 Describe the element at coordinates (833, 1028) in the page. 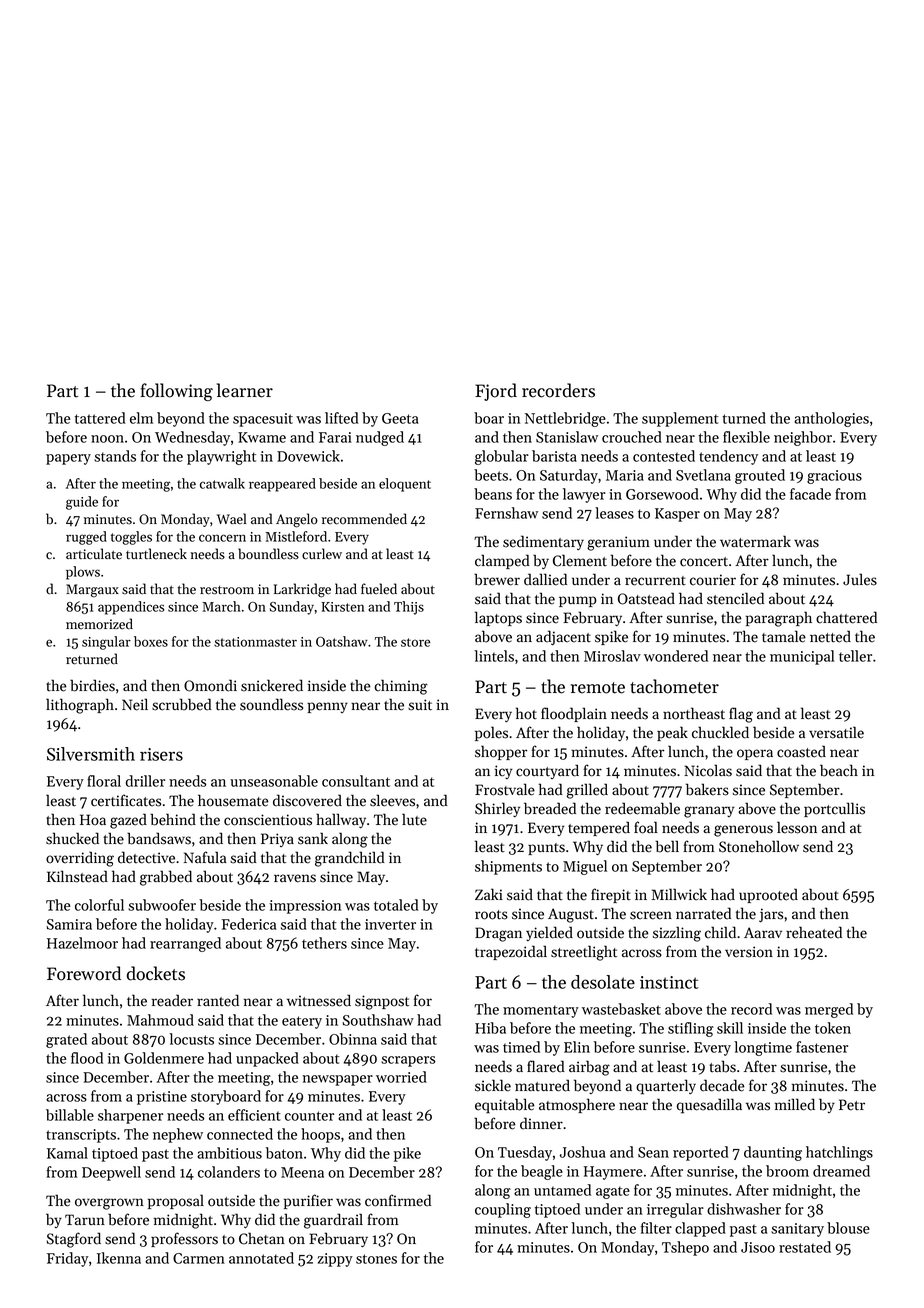

I see `token` at that location.
